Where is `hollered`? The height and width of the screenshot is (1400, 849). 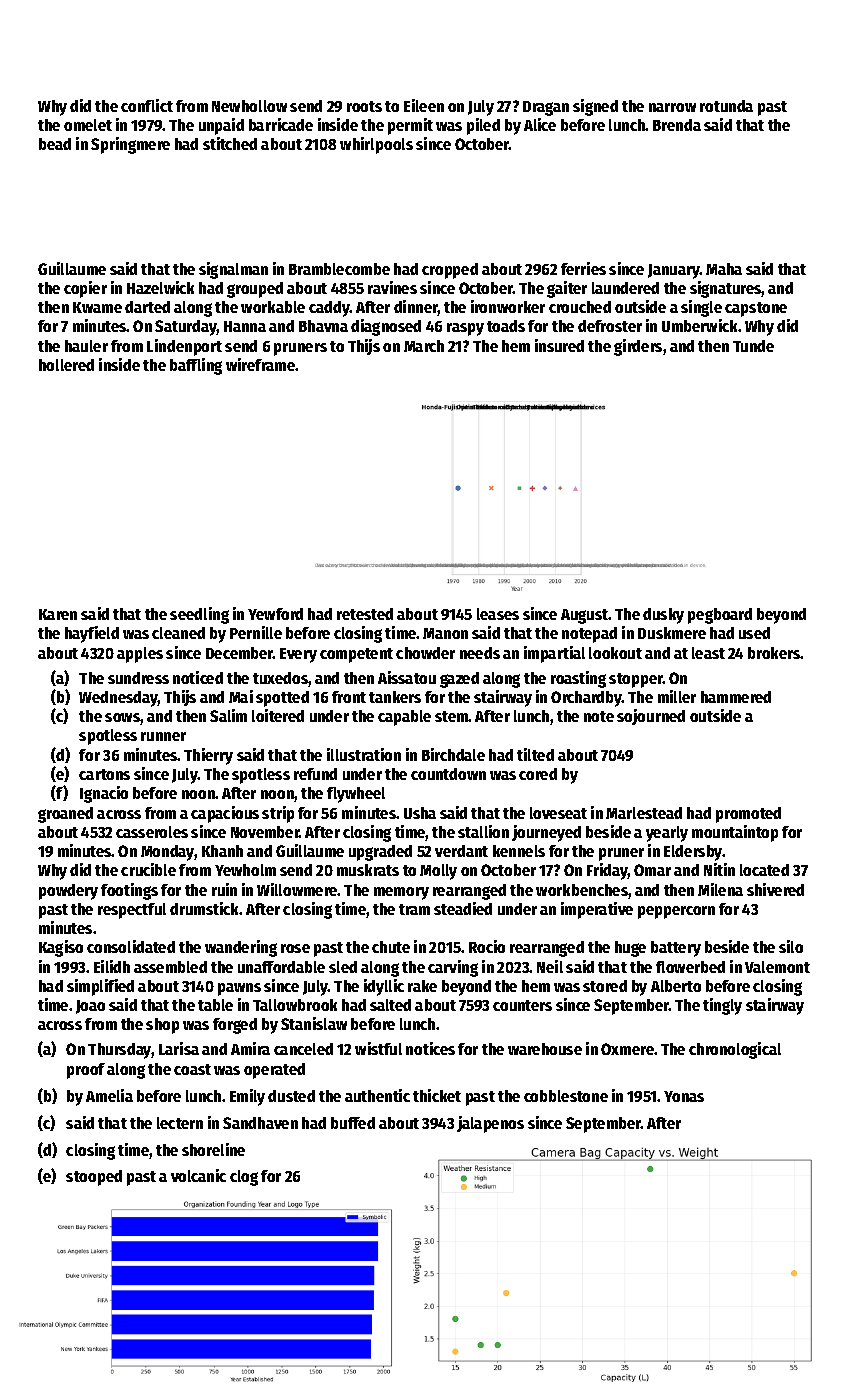
hollered is located at coordinates (66, 365).
